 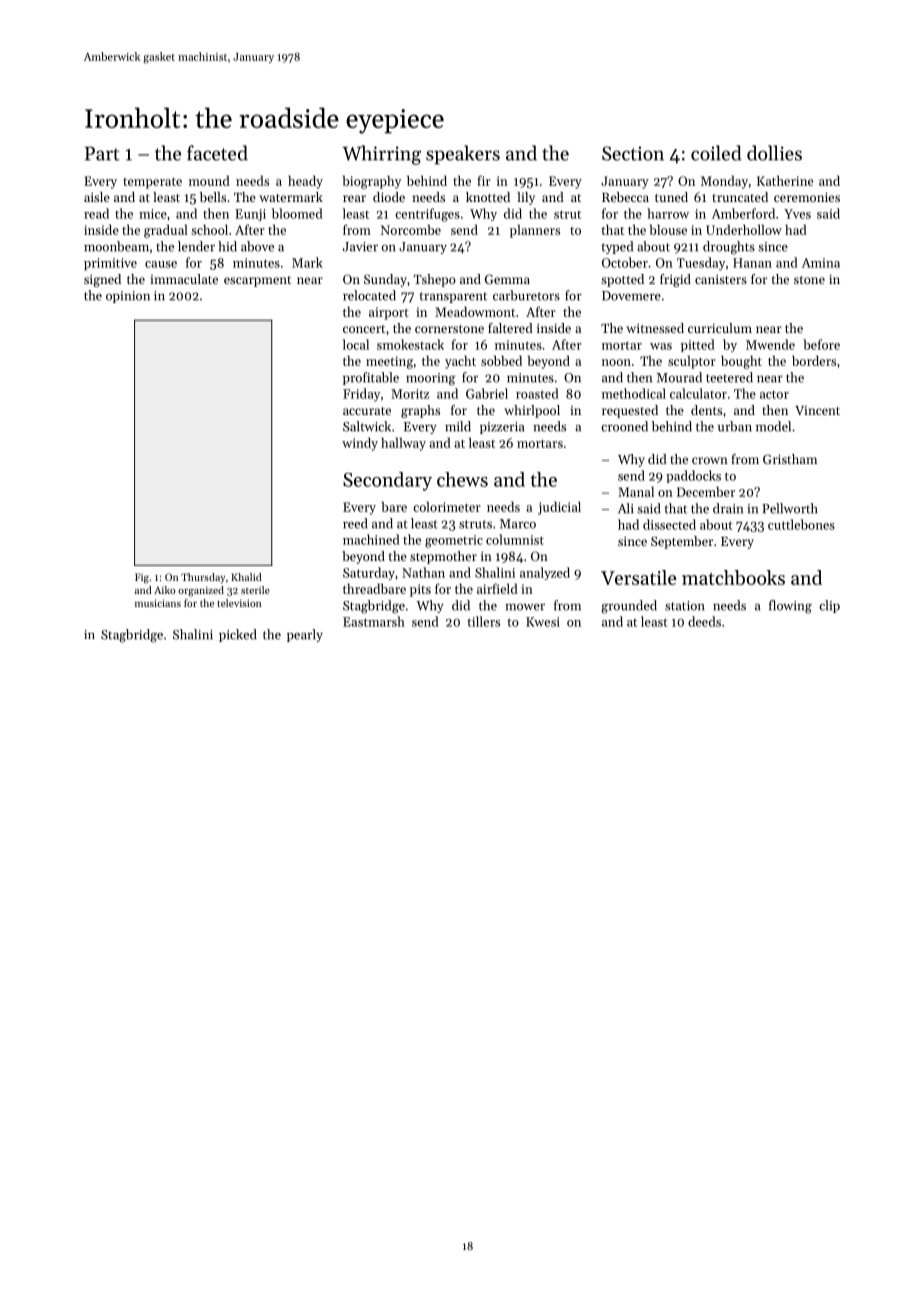 What do you see at coordinates (633, 153) in the page?
I see `Section` at bounding box center [633, 153].
